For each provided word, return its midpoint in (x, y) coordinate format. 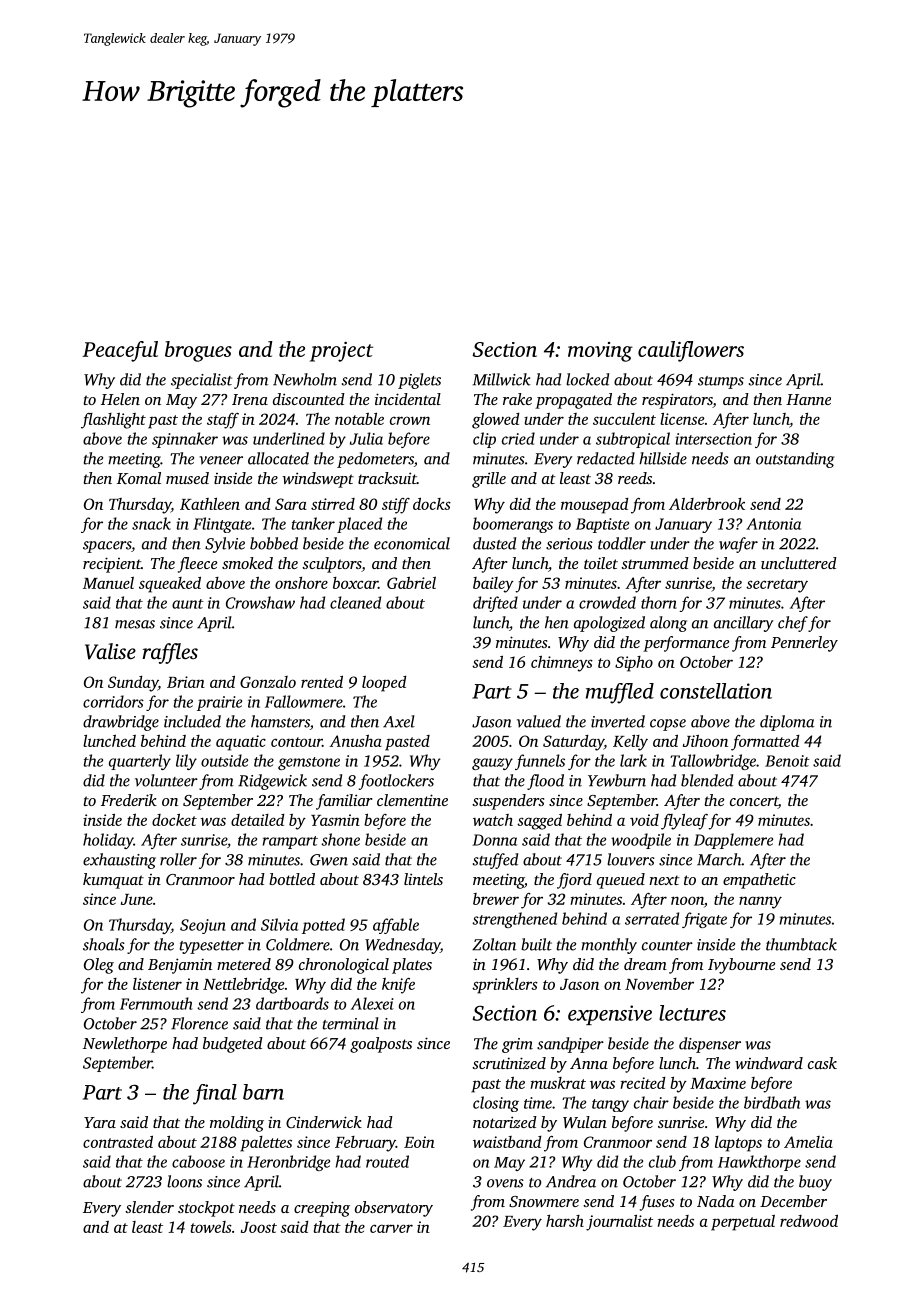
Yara (100, 1122)
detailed (257, 820)
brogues (198, 351)
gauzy (492, 764)
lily (186, 762)
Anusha (355, 740)
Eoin (419, 1142)
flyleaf (684, 822)
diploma (787, 723)
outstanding (795, 460)
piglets (419, 381)
